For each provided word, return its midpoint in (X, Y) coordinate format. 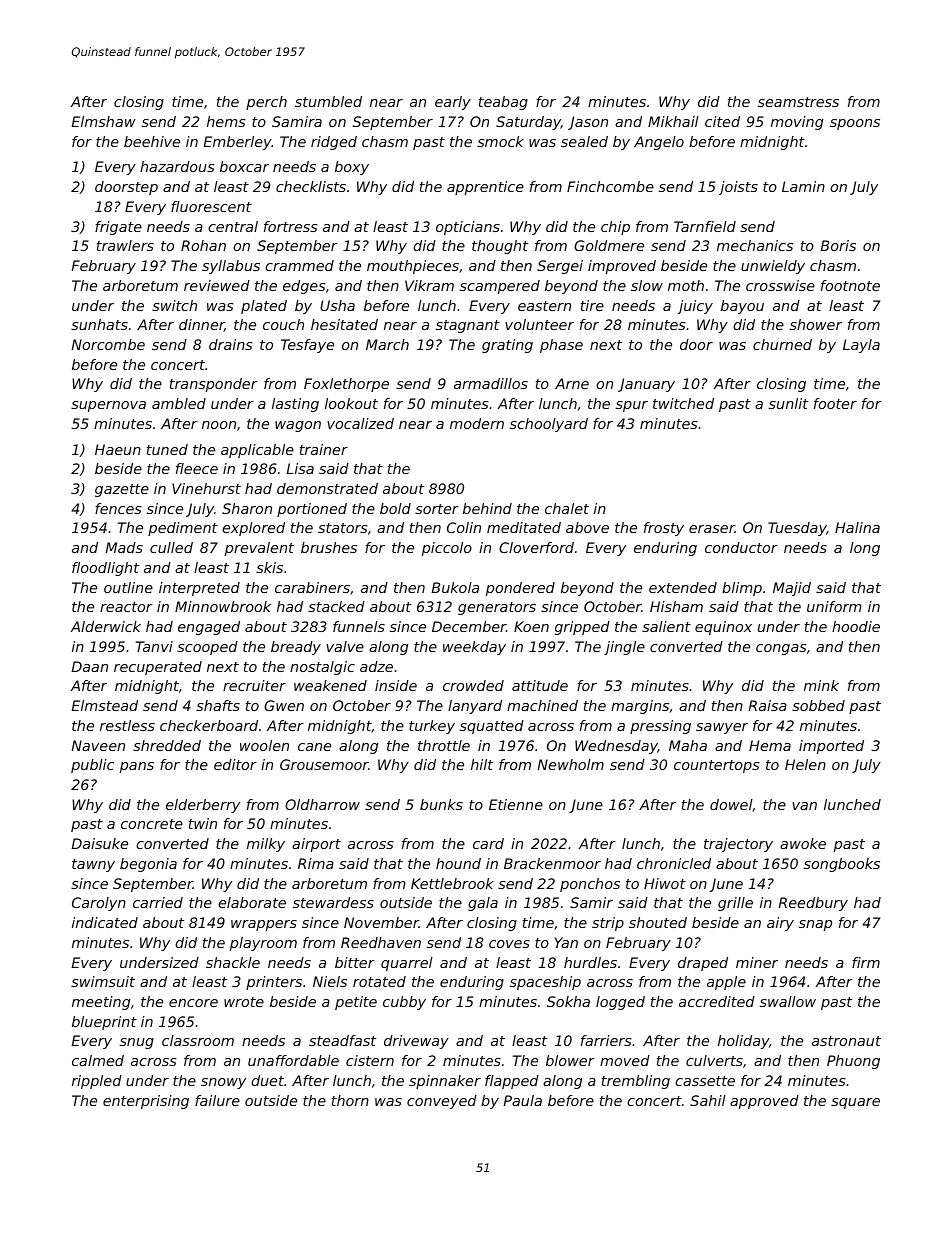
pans (137, 767)
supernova (108, 406)
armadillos (491, 383)
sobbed (818, 705)
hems (226, 121)
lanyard (475, 707)
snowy (223, 1083)
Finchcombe (610, 186)
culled (171, 547)
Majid (792, 589)
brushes (329, 547)
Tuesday (797, 529)
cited (722, 121)
